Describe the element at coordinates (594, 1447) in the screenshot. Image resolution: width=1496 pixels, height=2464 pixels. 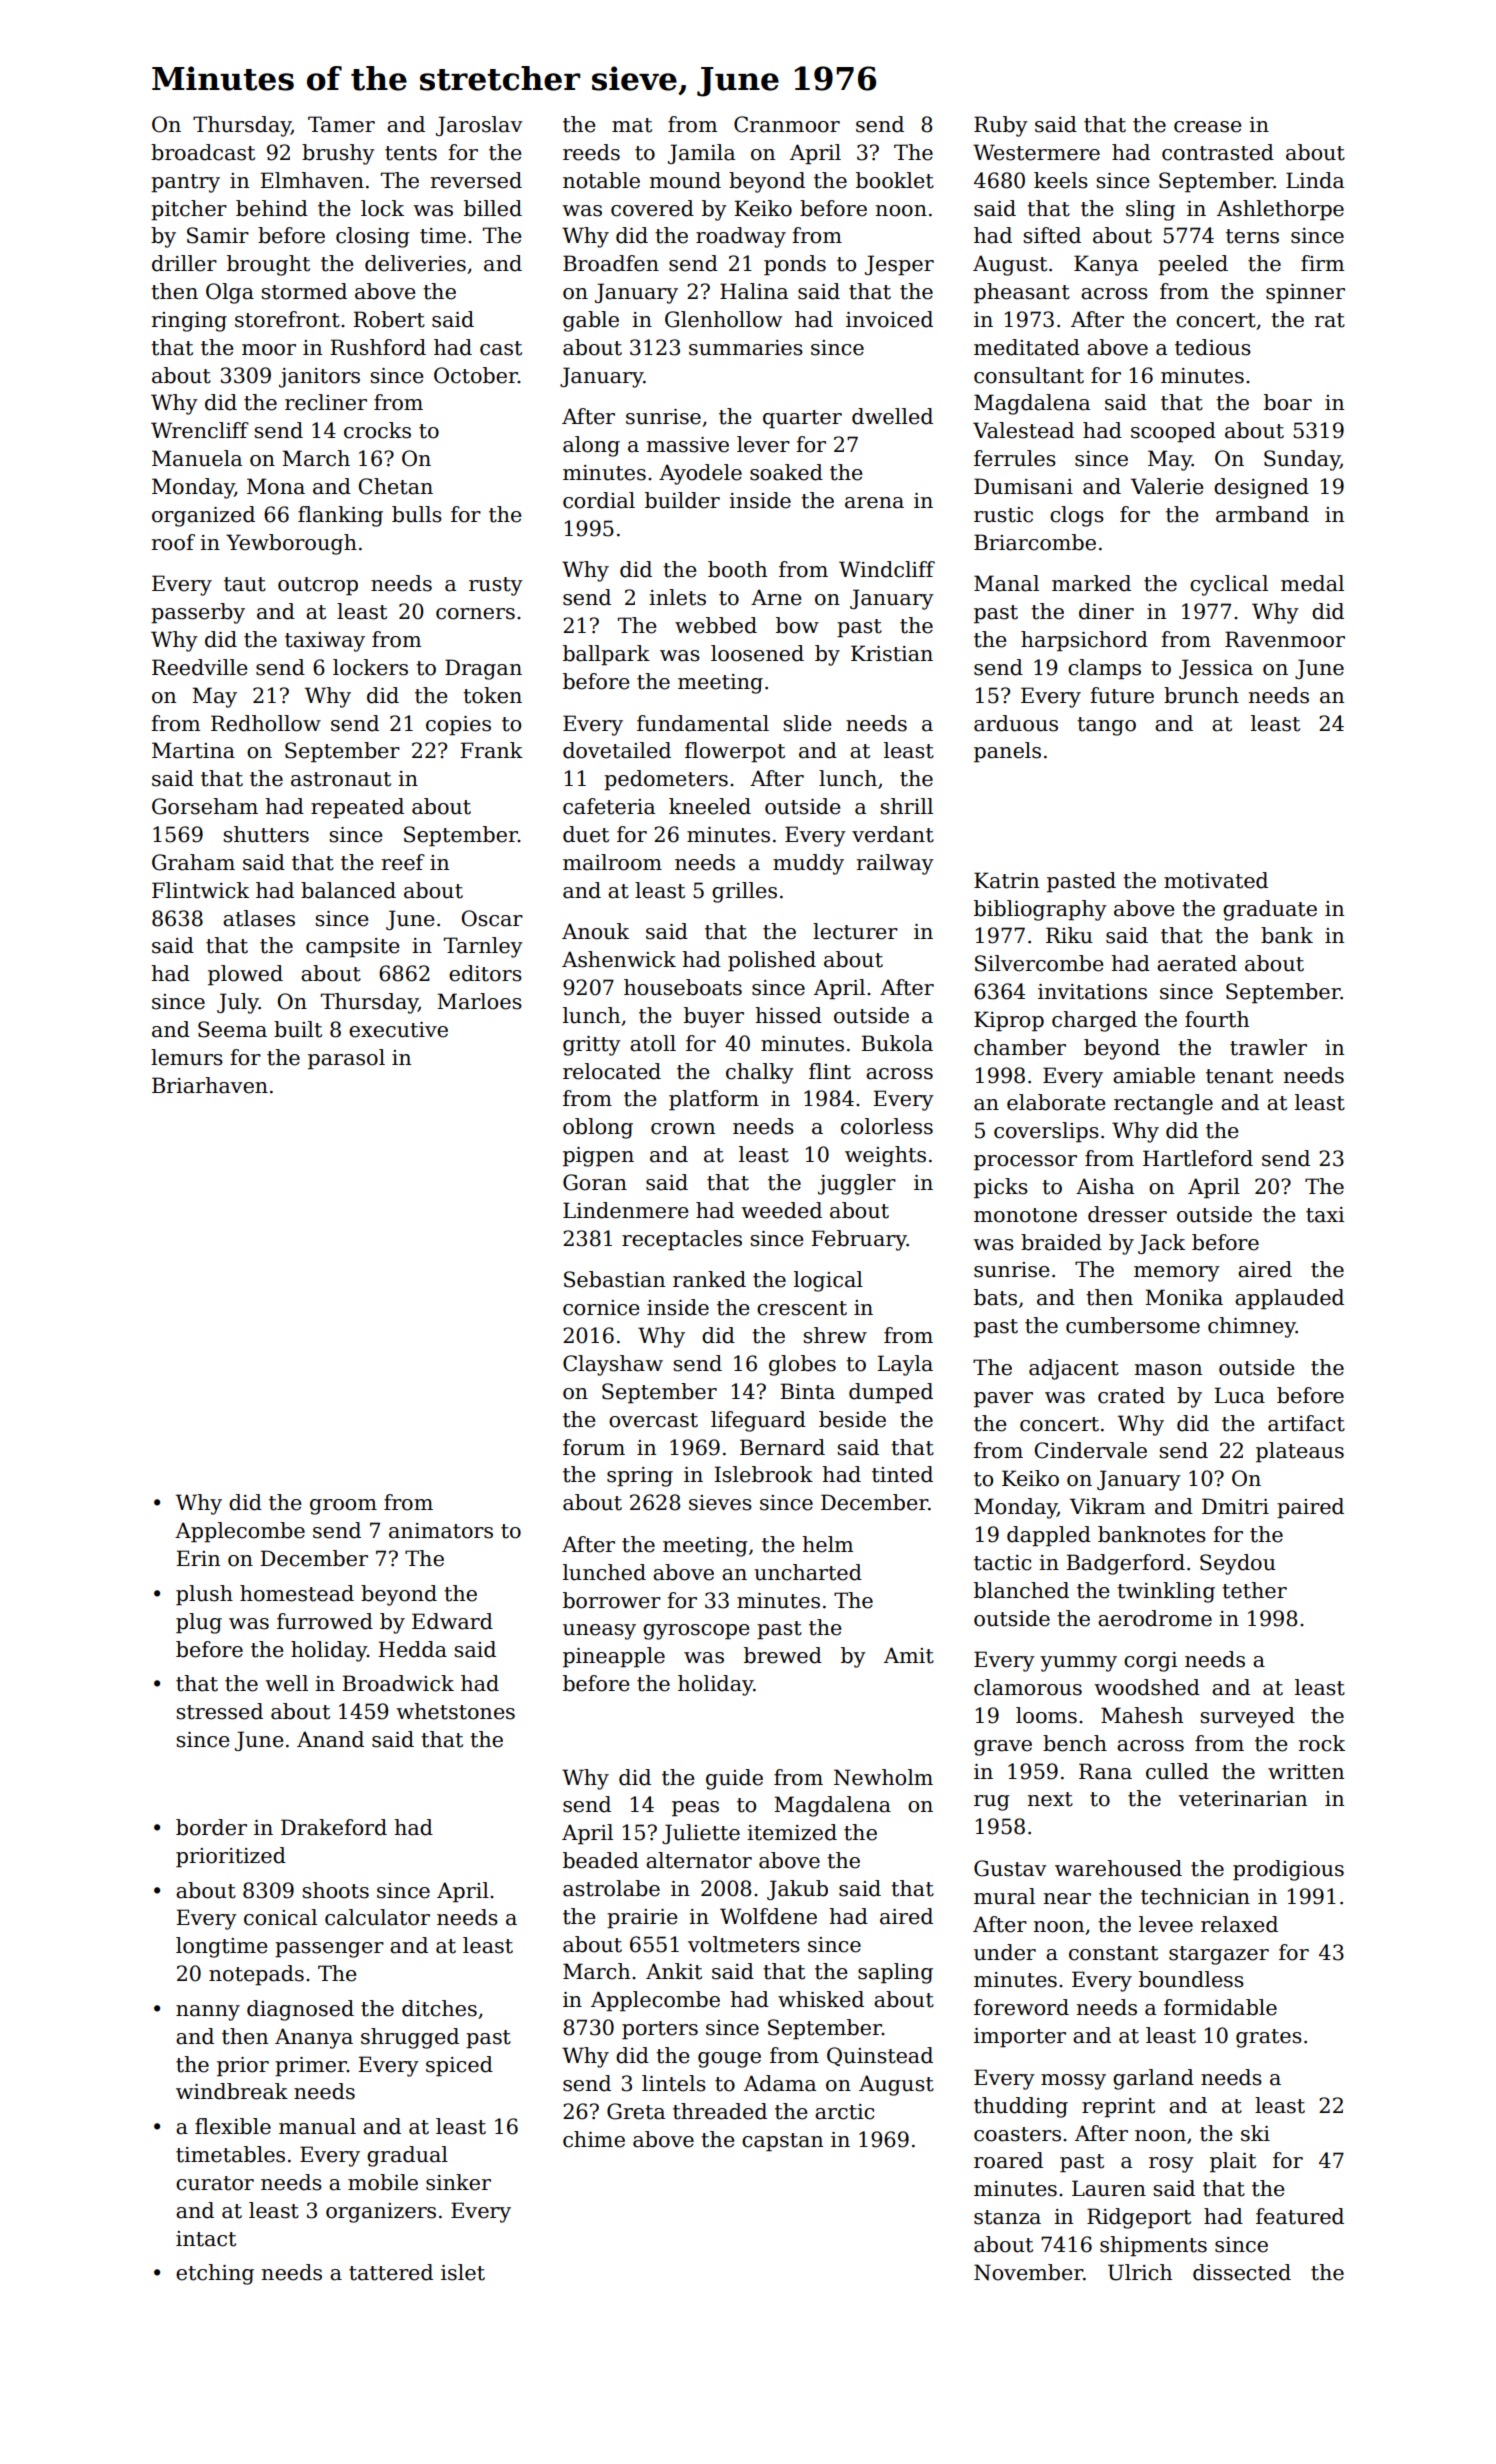
I see `forum` at that location.
